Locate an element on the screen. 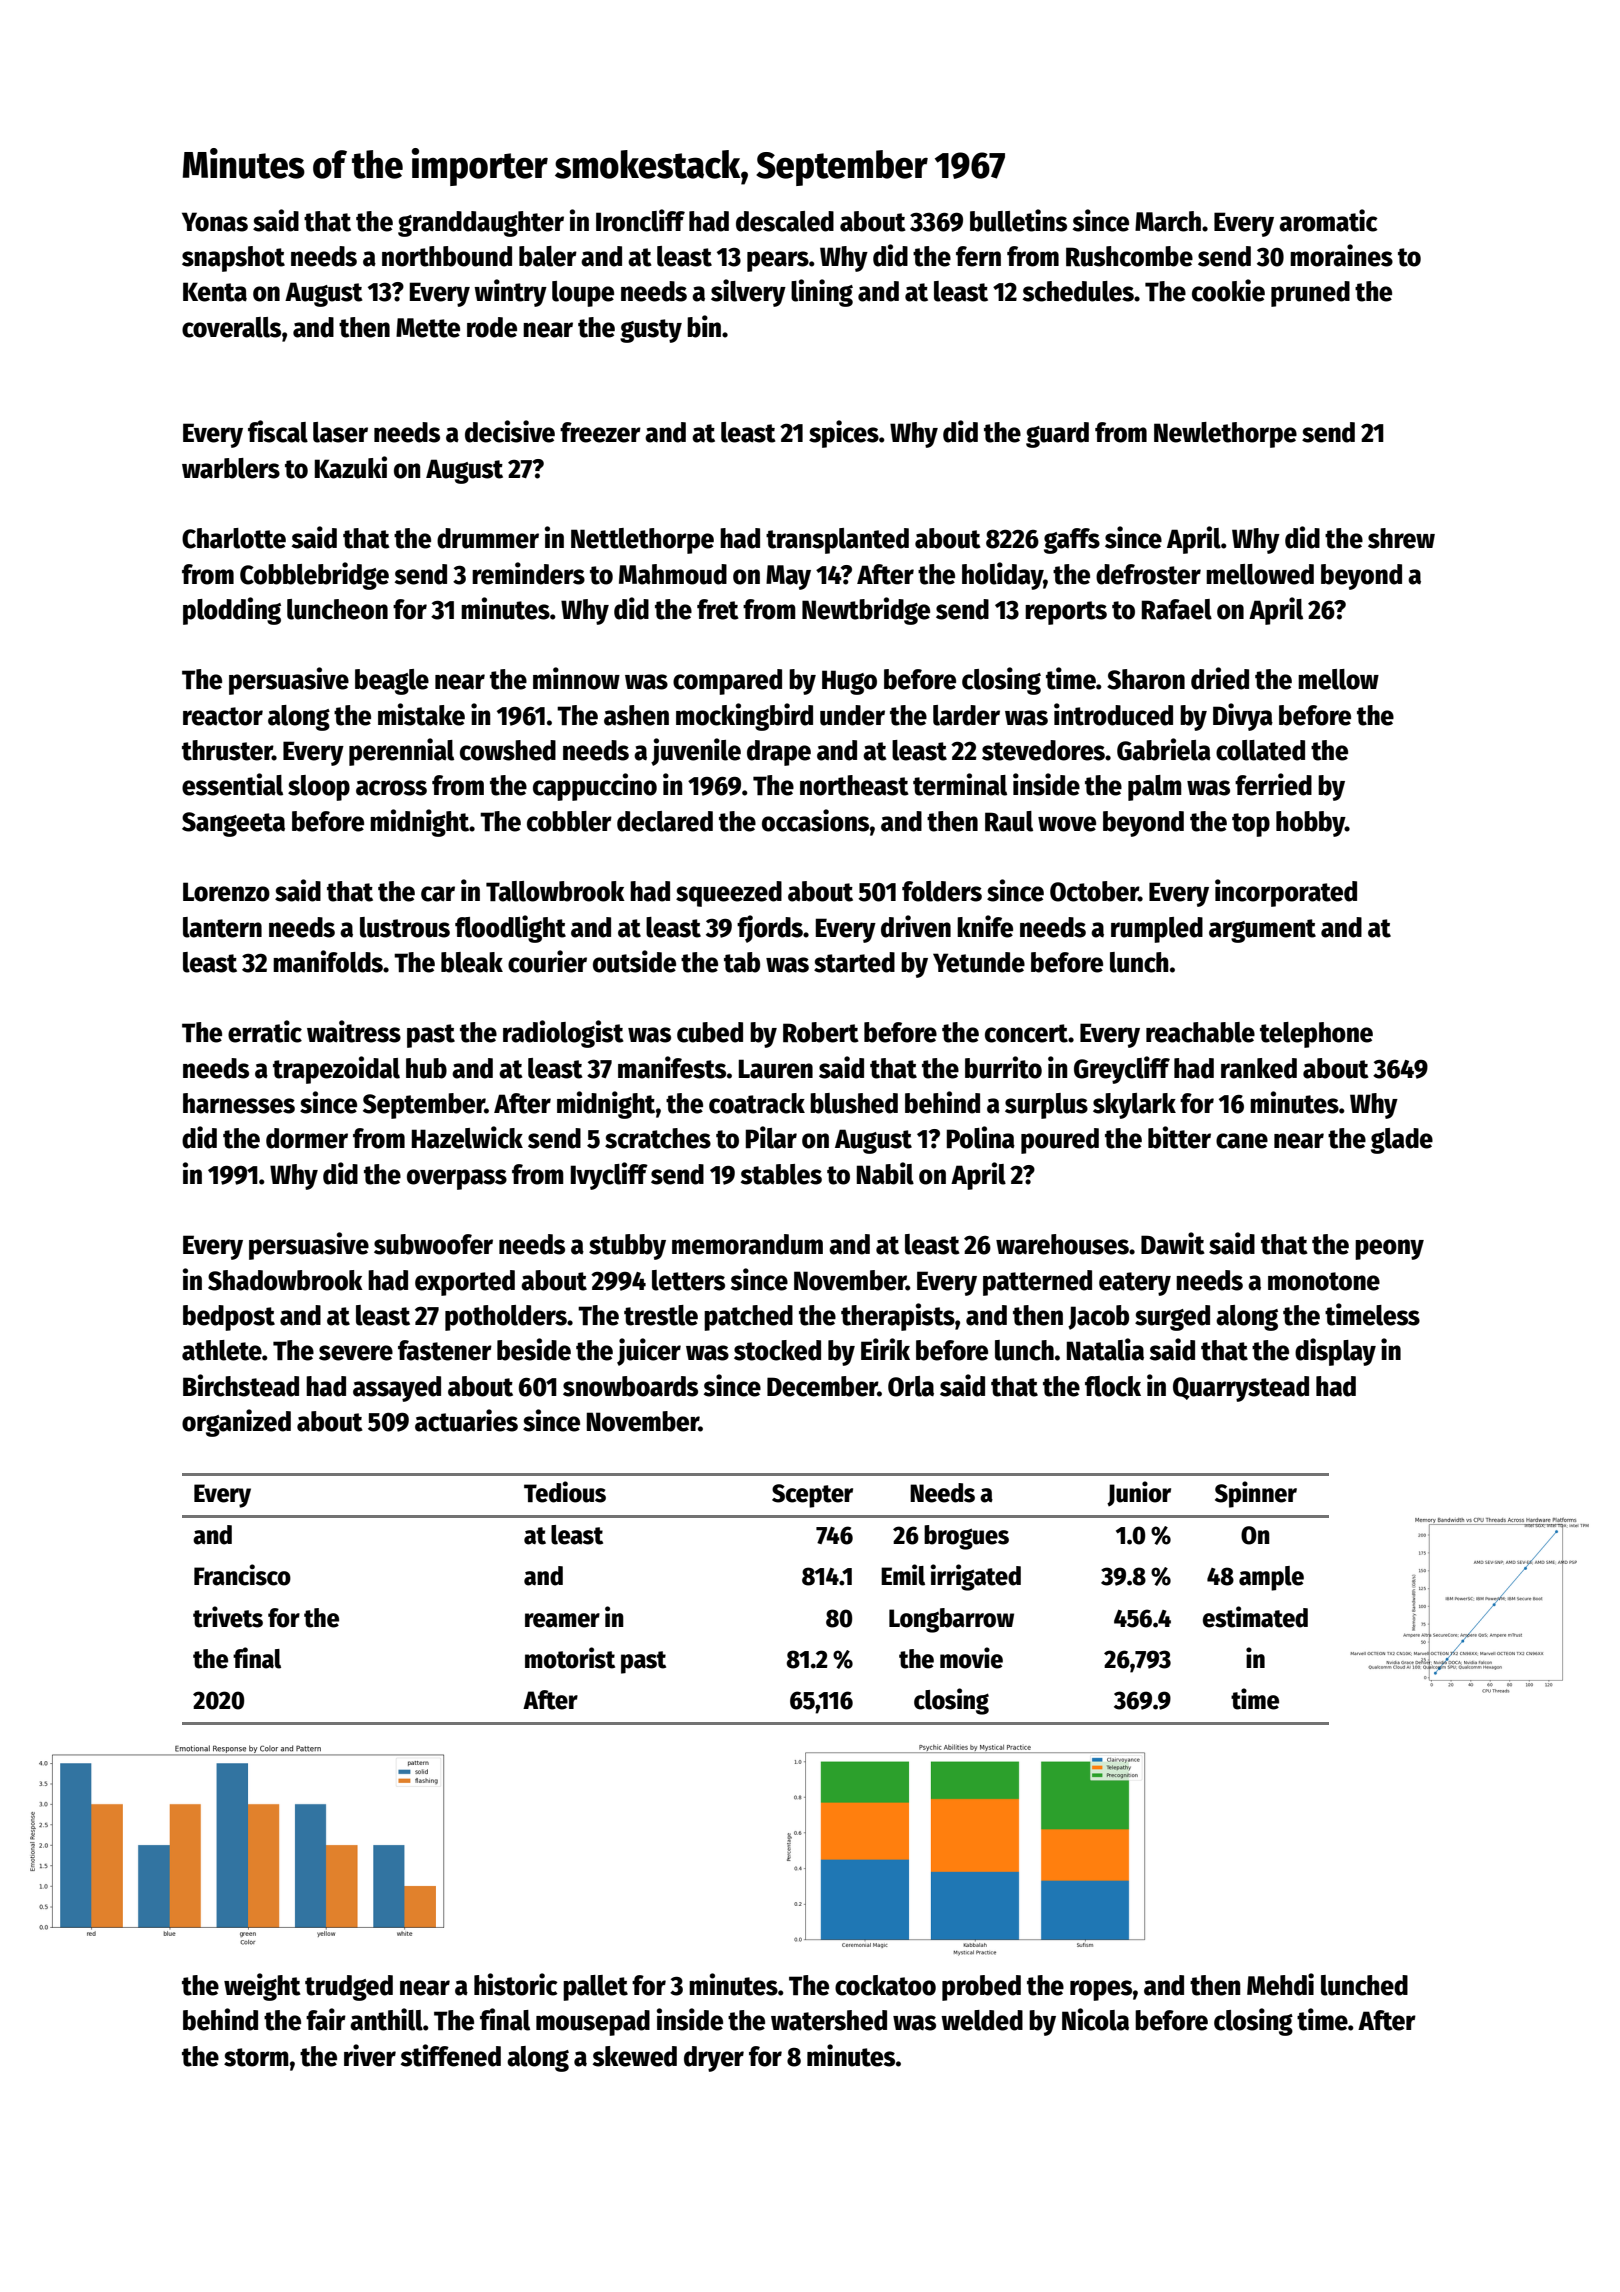 This screenshot has width=1620, height=2292. Mehdi is located at coordinates (1280, 1984).
